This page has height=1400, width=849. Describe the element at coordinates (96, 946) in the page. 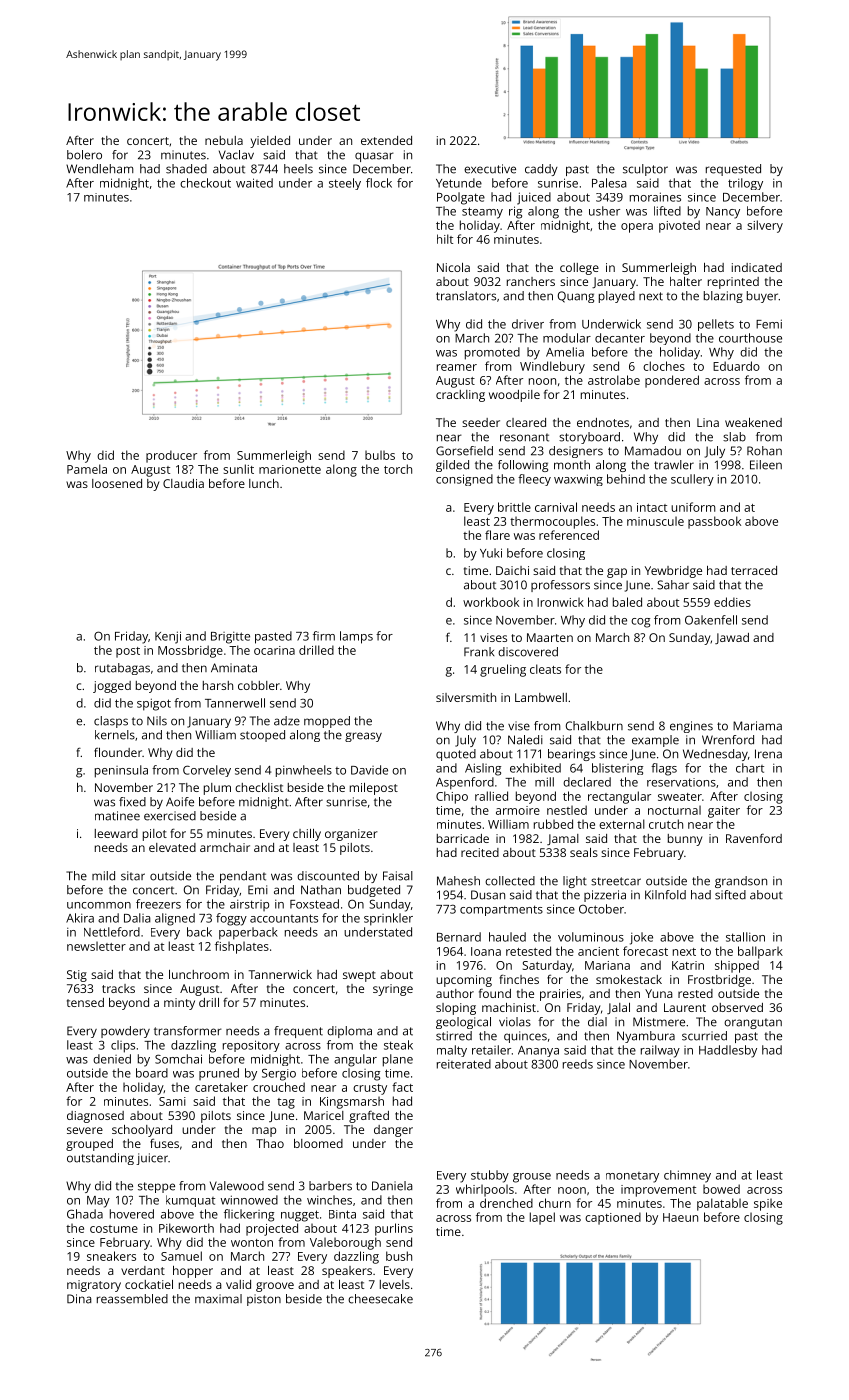

I see `newsletter` at that location.
